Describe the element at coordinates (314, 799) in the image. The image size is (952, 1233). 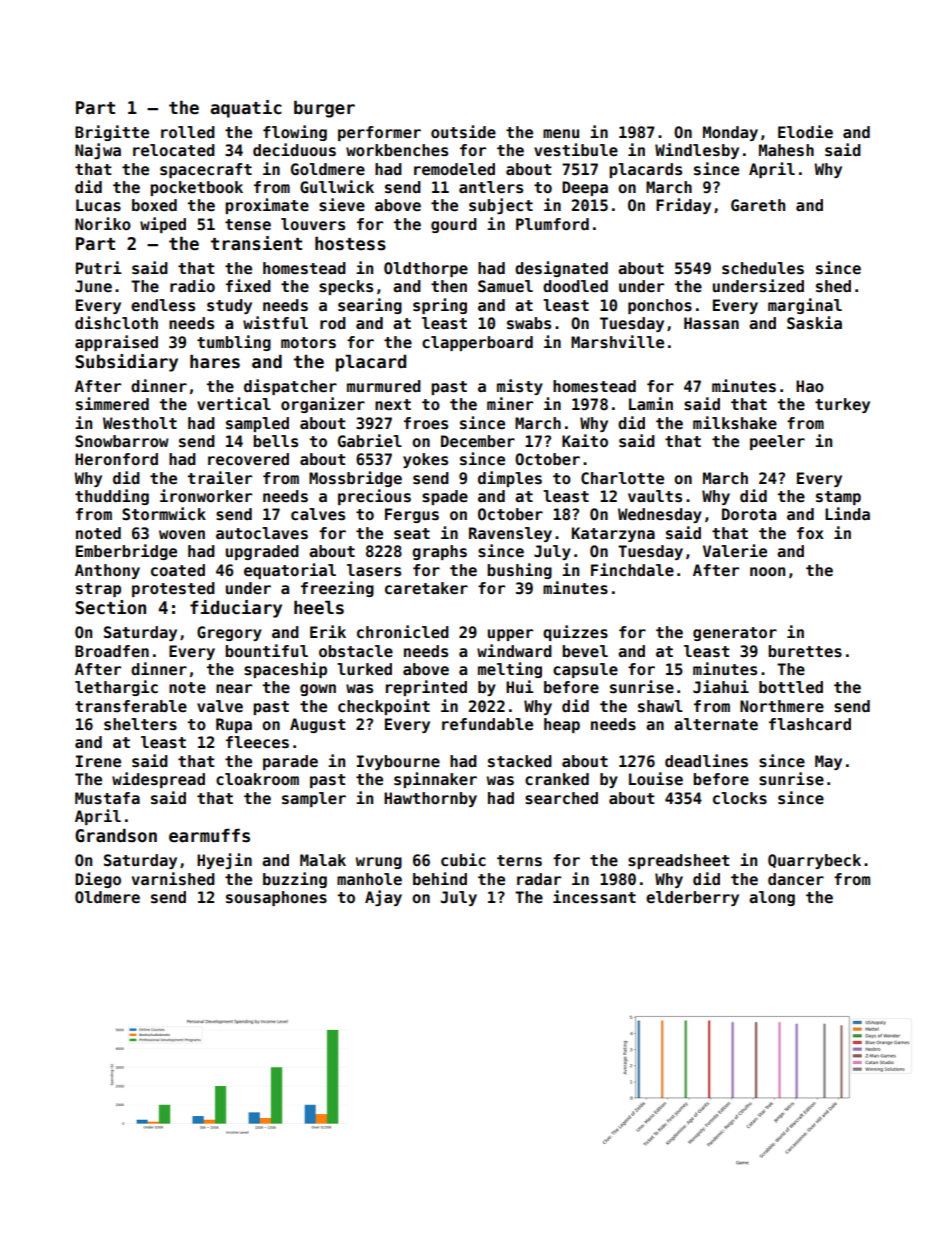
I see `sampler` at that location.
